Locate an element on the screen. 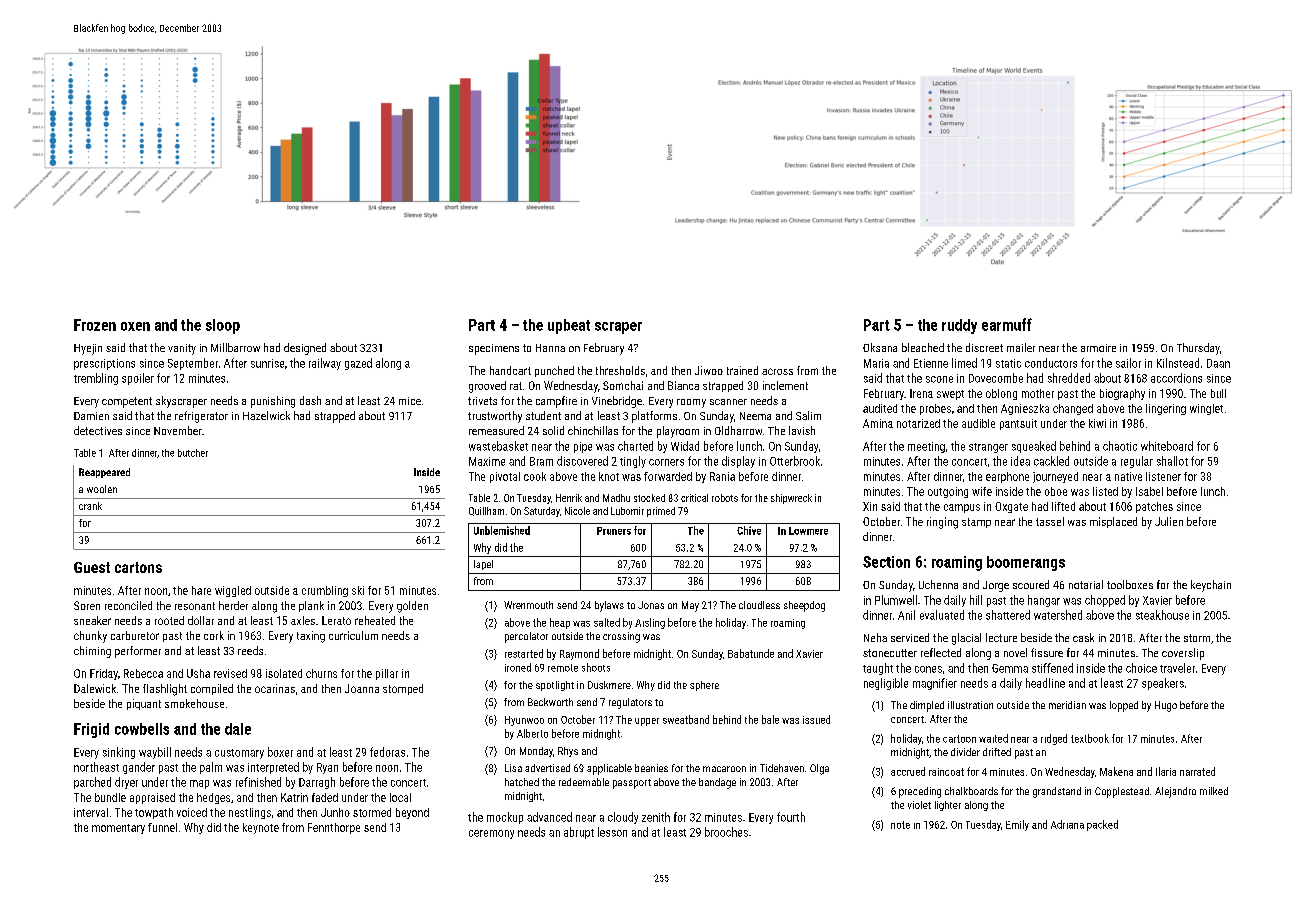  ceremony is located at coordinates (491, 834).
